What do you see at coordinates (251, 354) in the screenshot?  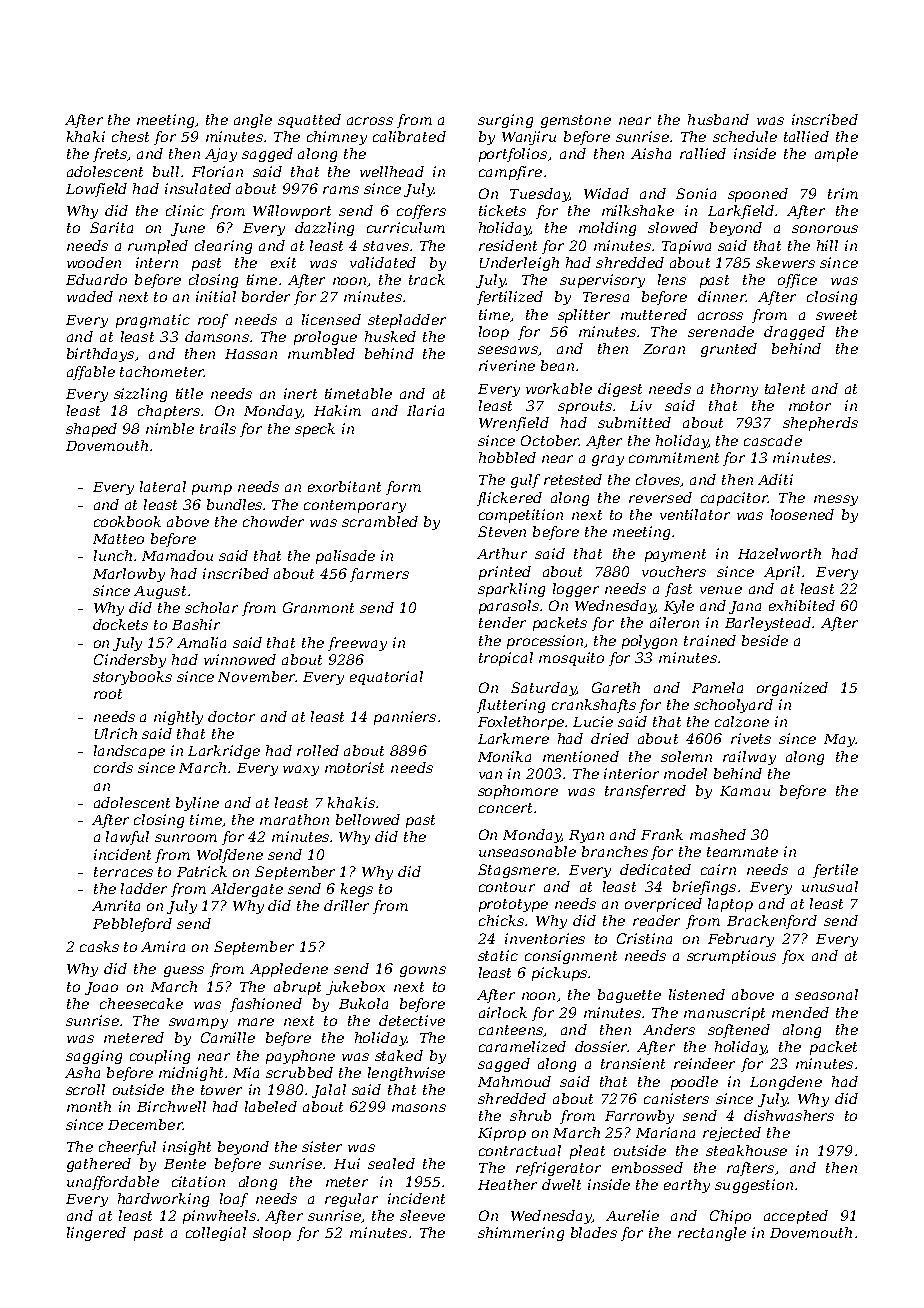 I see `Hassan` at bounding box center [251, 354].
